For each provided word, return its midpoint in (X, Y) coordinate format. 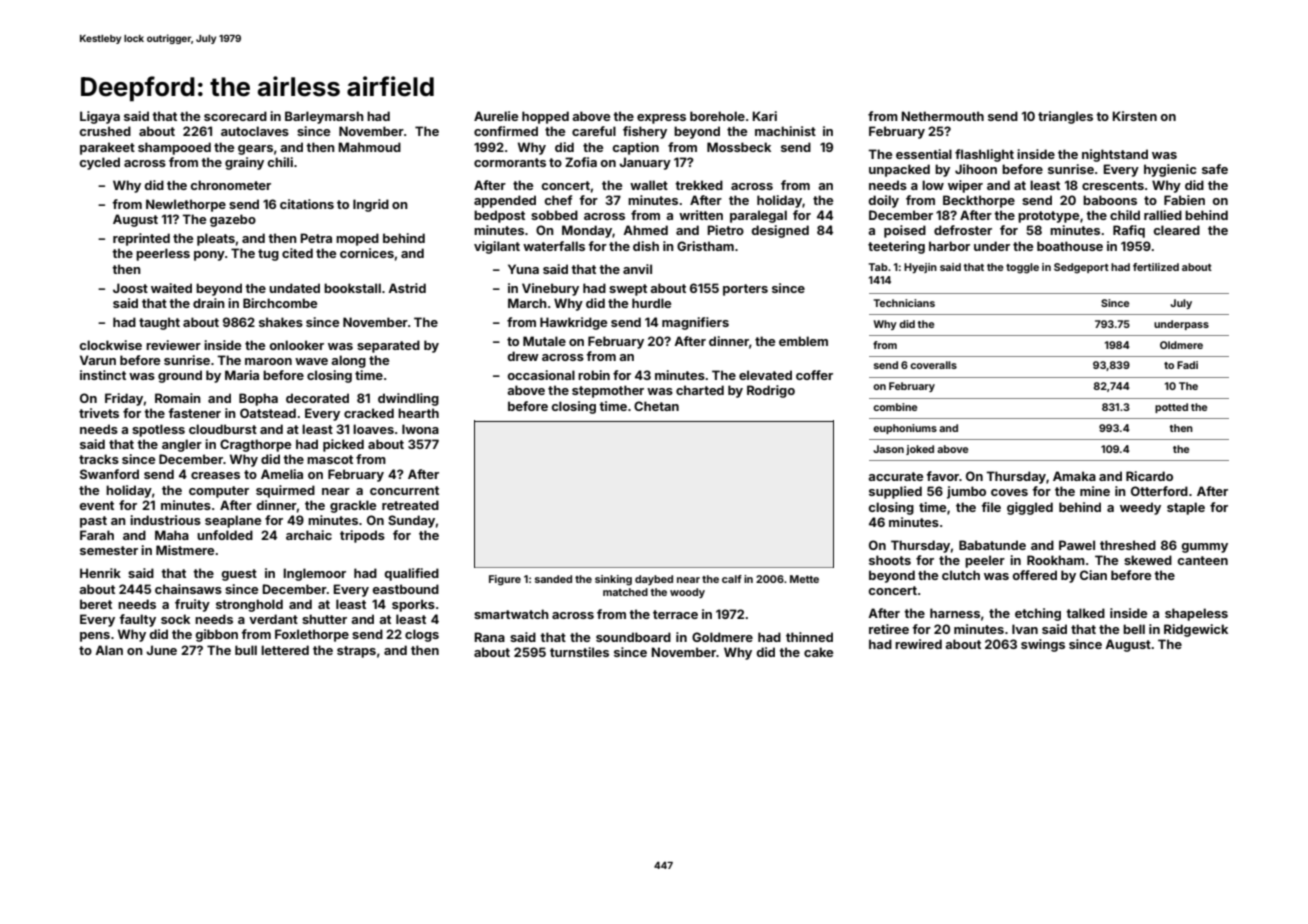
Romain (178, 398)
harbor (949, 246)
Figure (505, 580)
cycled (99, 163)
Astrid (407, 288)
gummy (1204, 548)
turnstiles (579, 652)
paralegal (758, 216)
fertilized (1156, 267)
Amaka (1074, 476)
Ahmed (645, 230)
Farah (97, 535)
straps (356, 652)
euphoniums (905, 429)
